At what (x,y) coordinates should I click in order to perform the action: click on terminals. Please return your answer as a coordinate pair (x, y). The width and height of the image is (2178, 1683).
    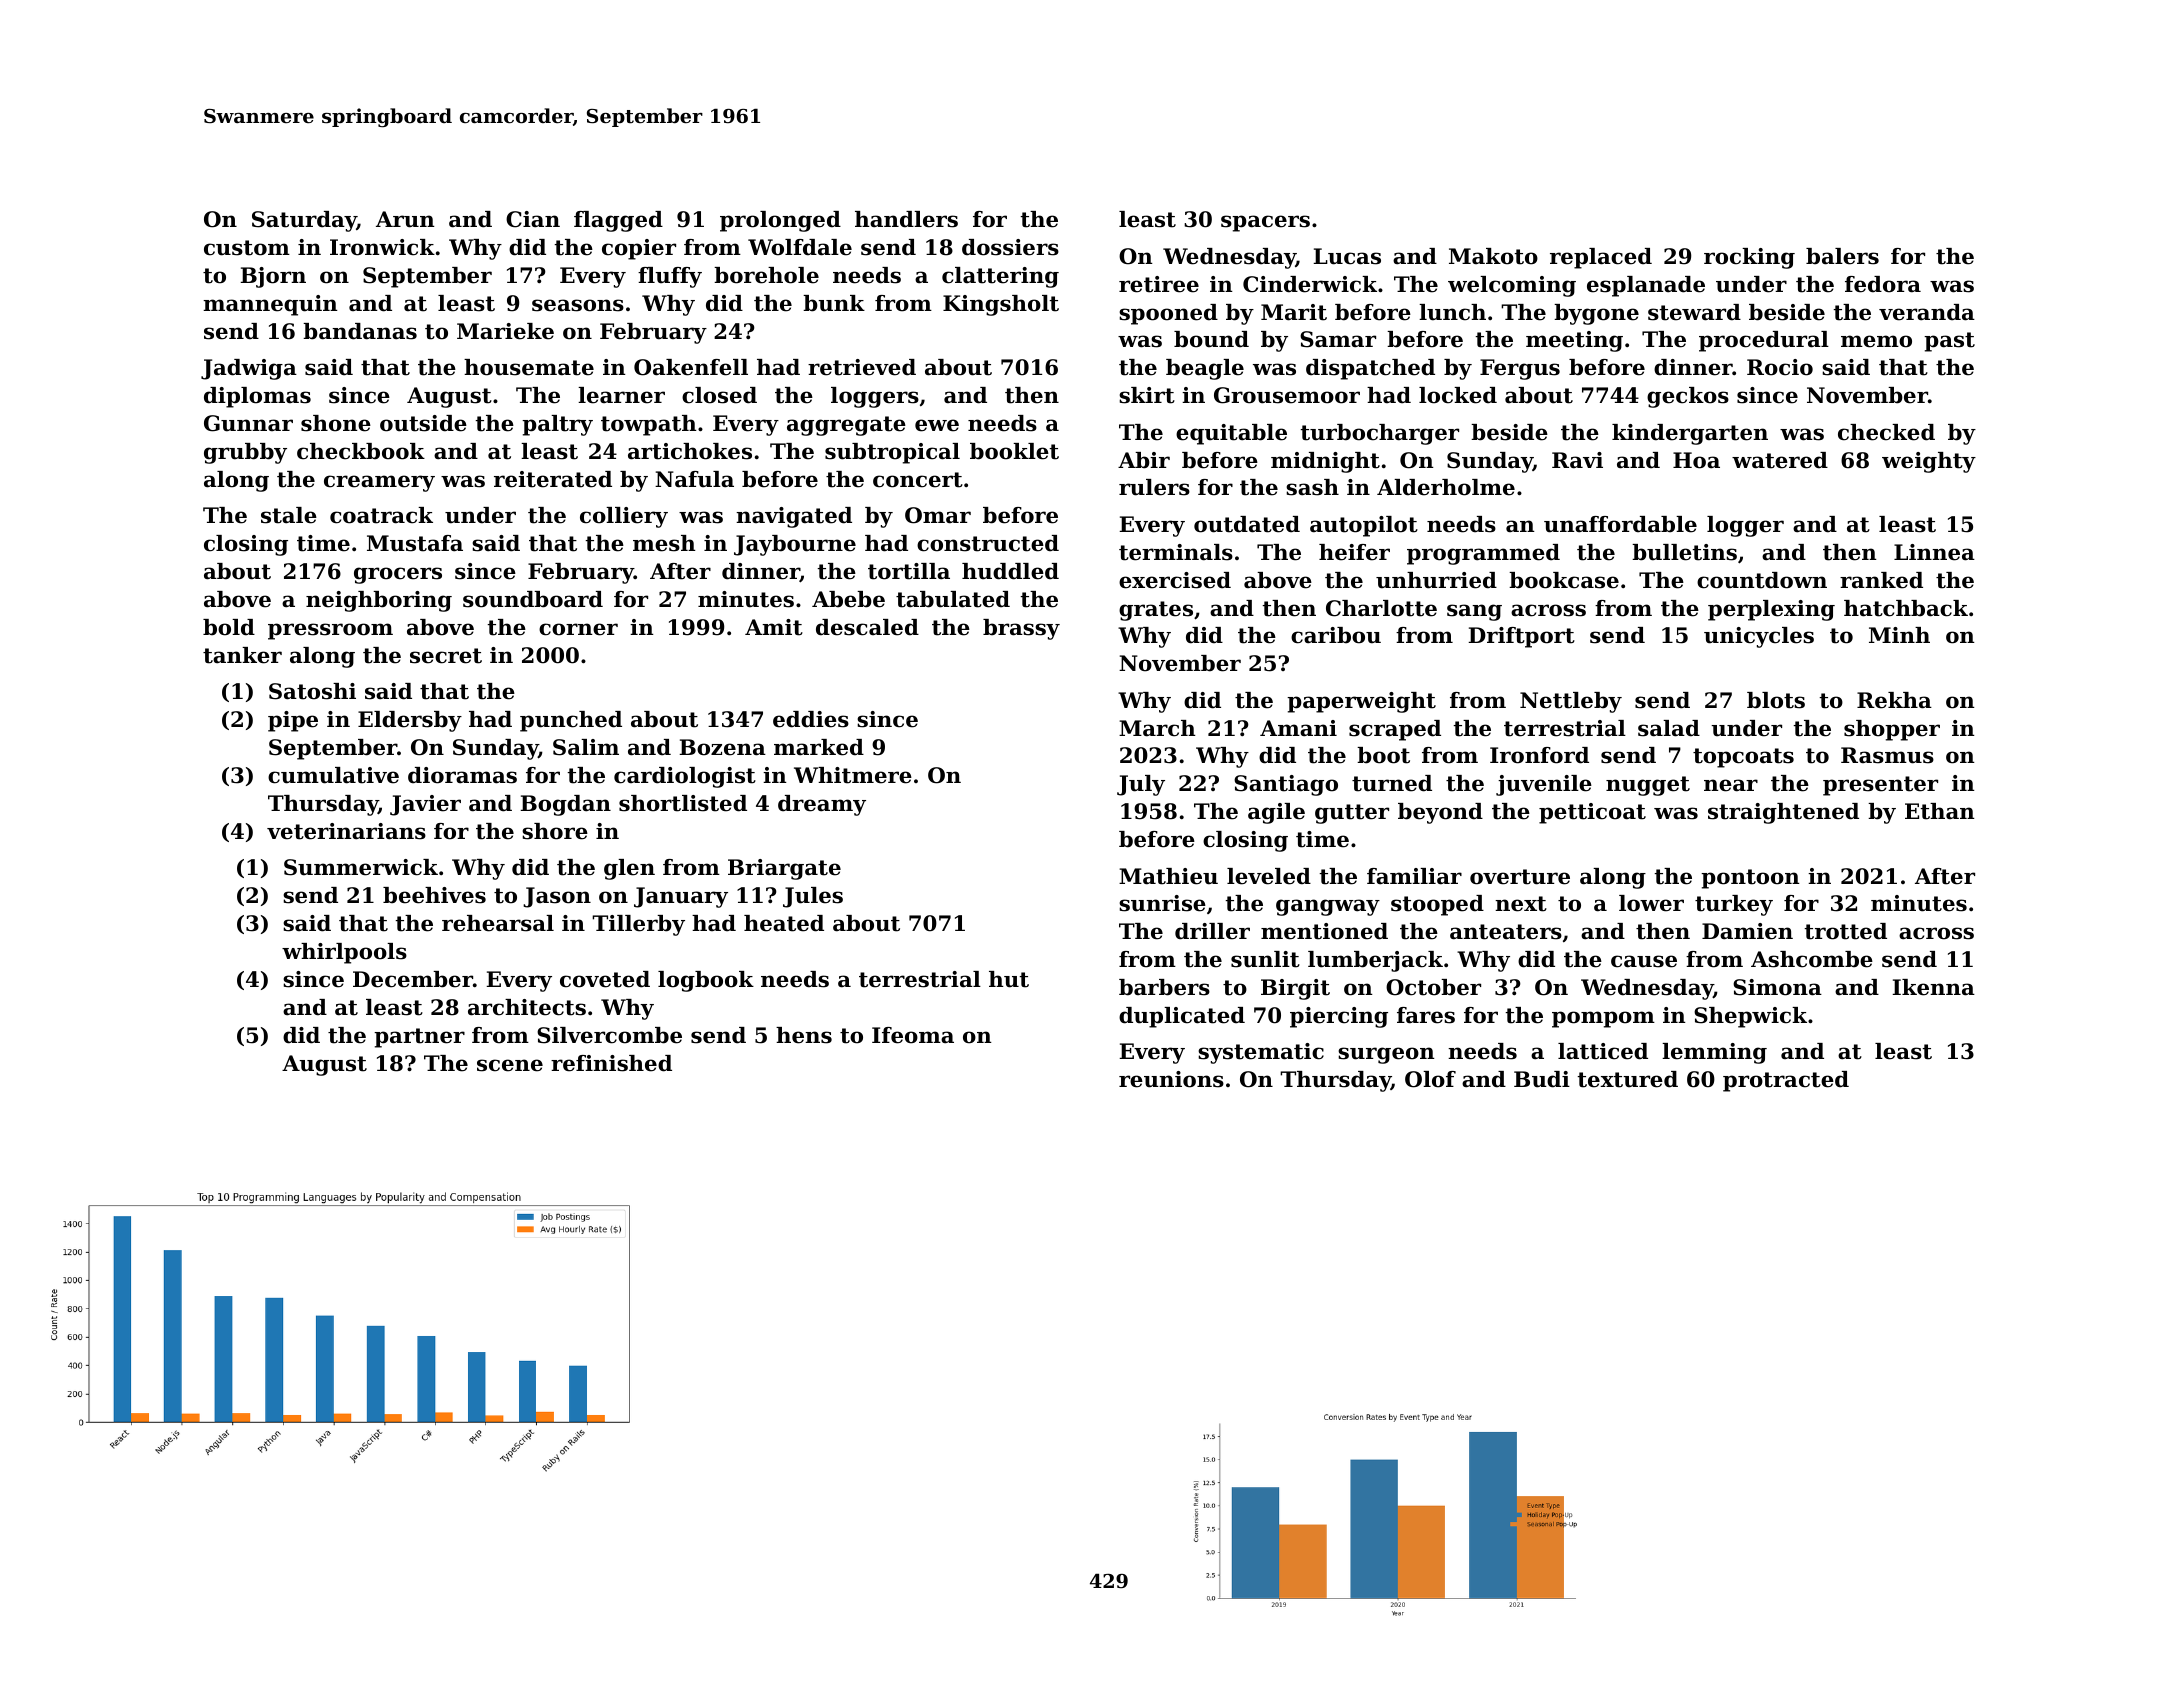
    Looking at the image, I should click on (1176, 552).
